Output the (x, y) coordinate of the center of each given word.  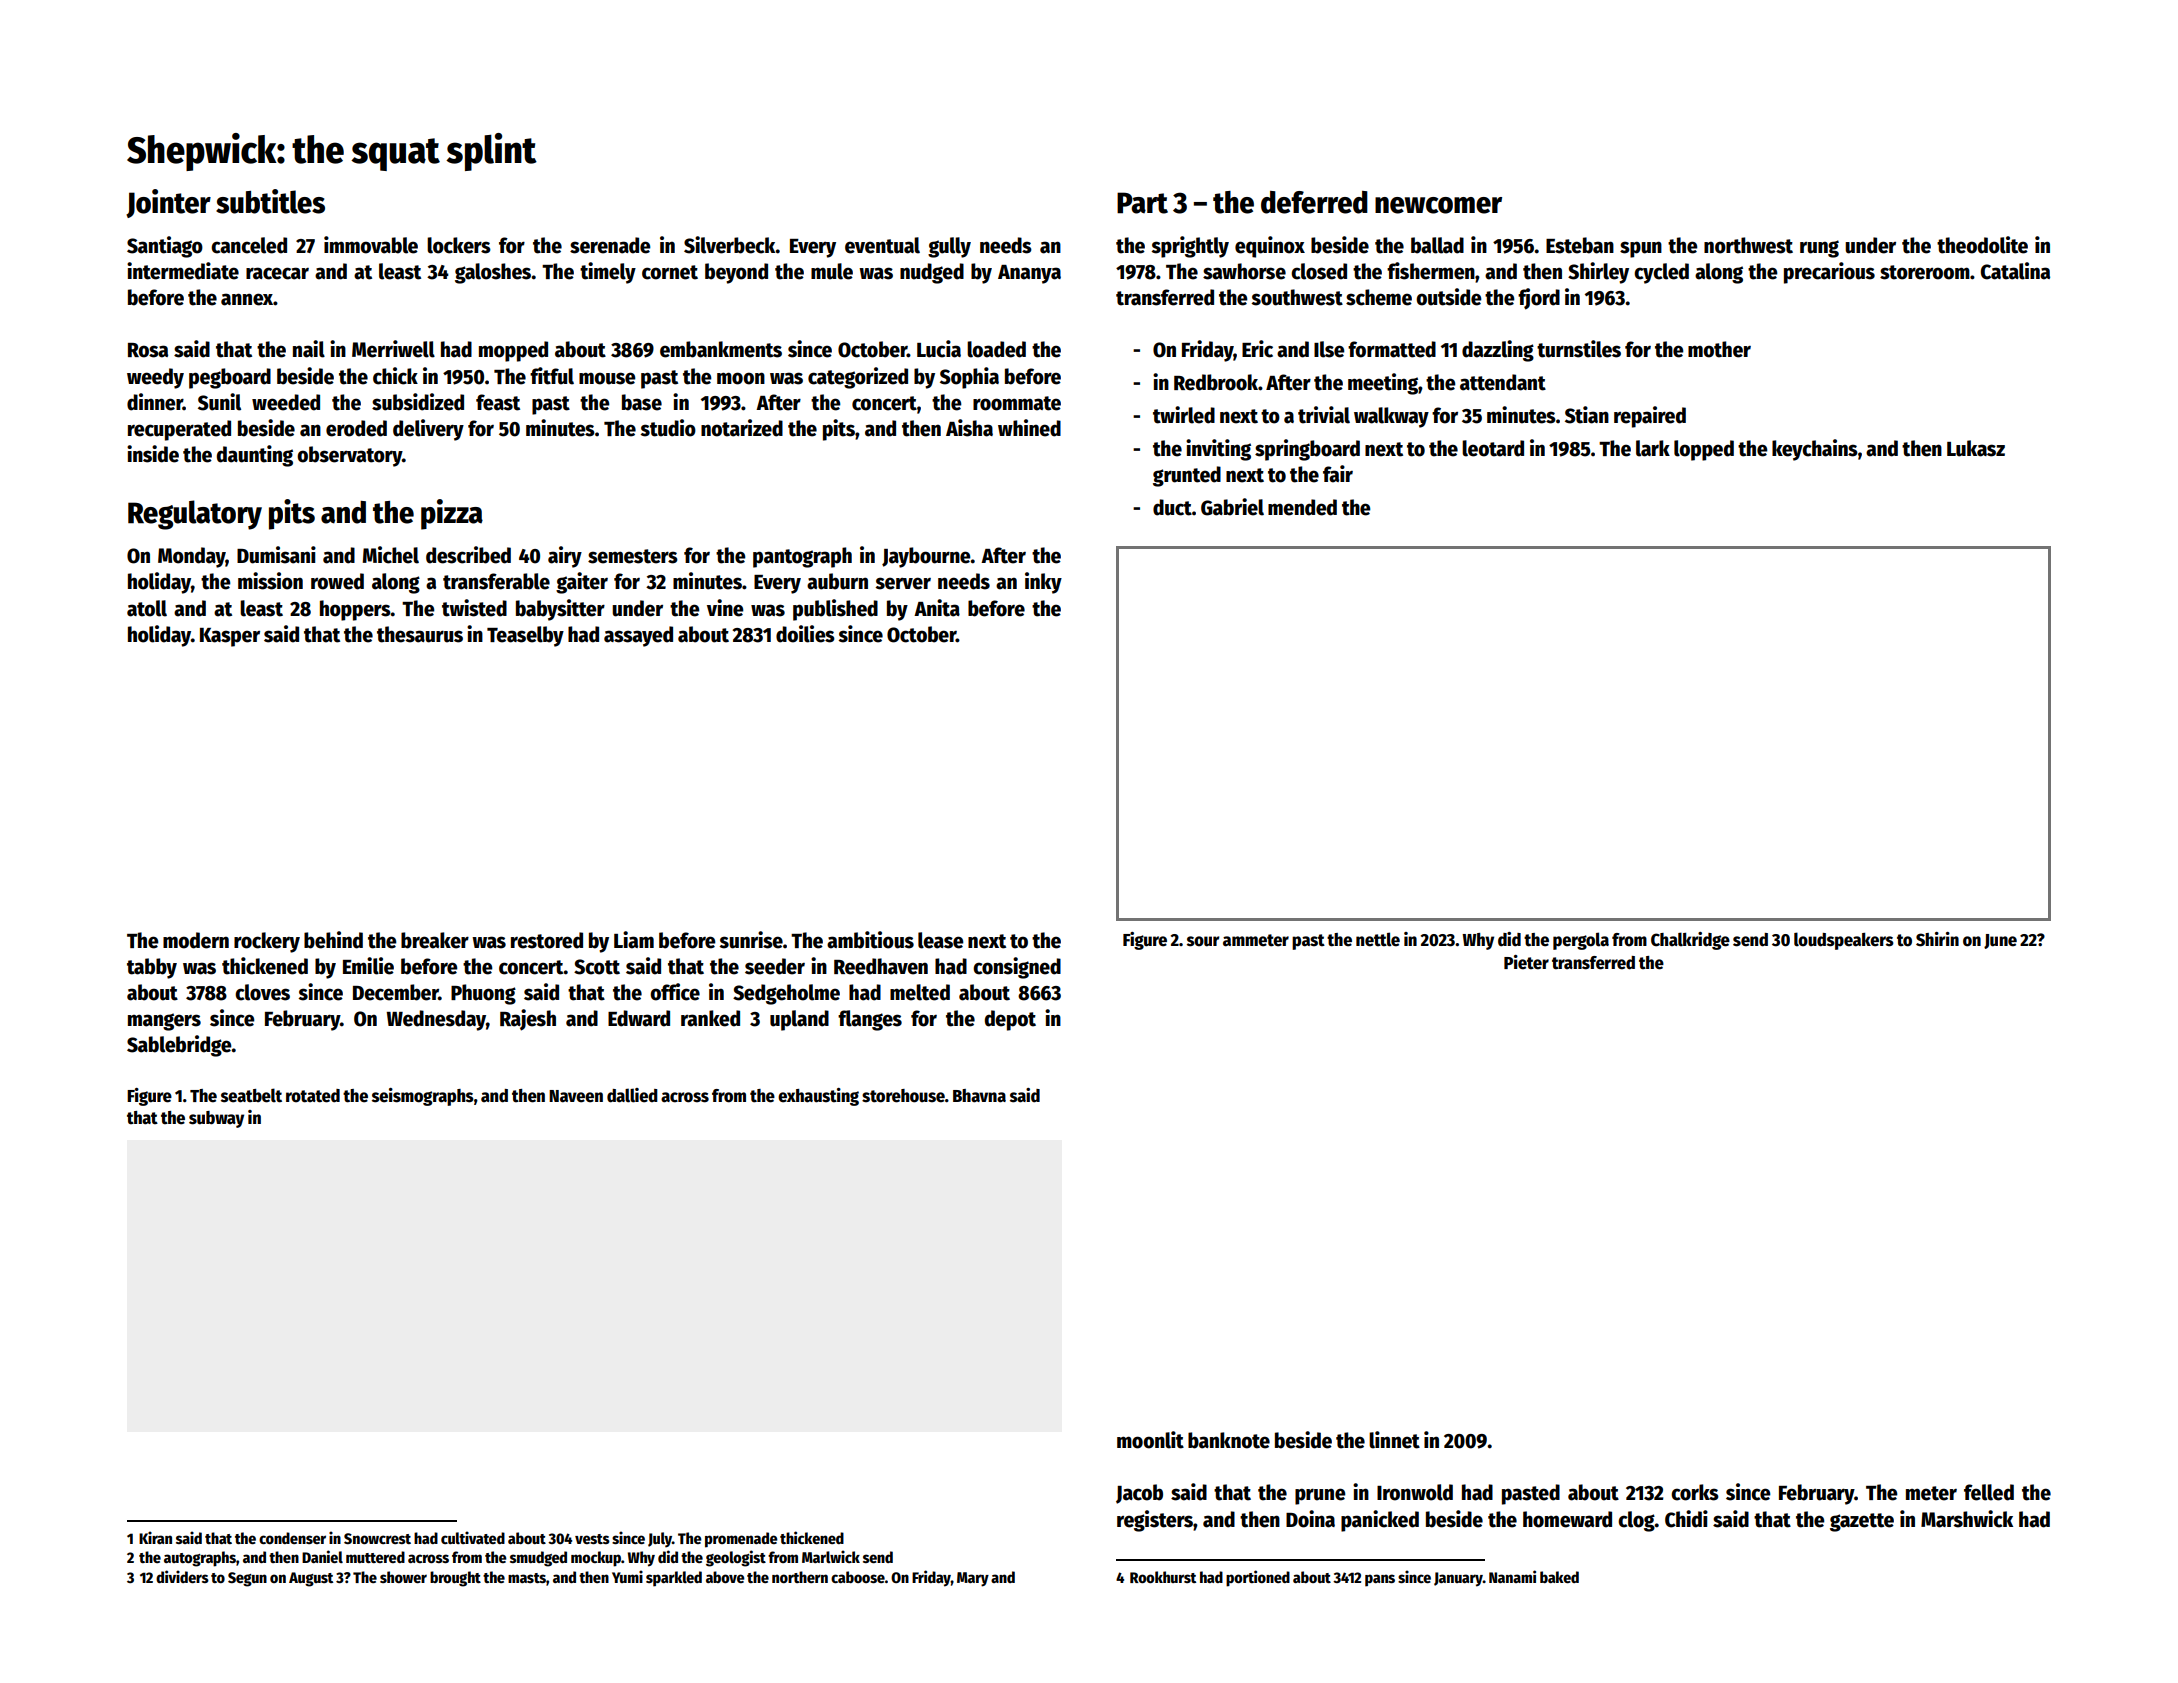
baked (1559, 1577)
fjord (1539, 299)
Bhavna (979, 1096)
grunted (1187, 476)
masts (527, 1578)
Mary (973, 1579)
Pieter (1526, 962)
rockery (267, 942)
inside (153, 454)
